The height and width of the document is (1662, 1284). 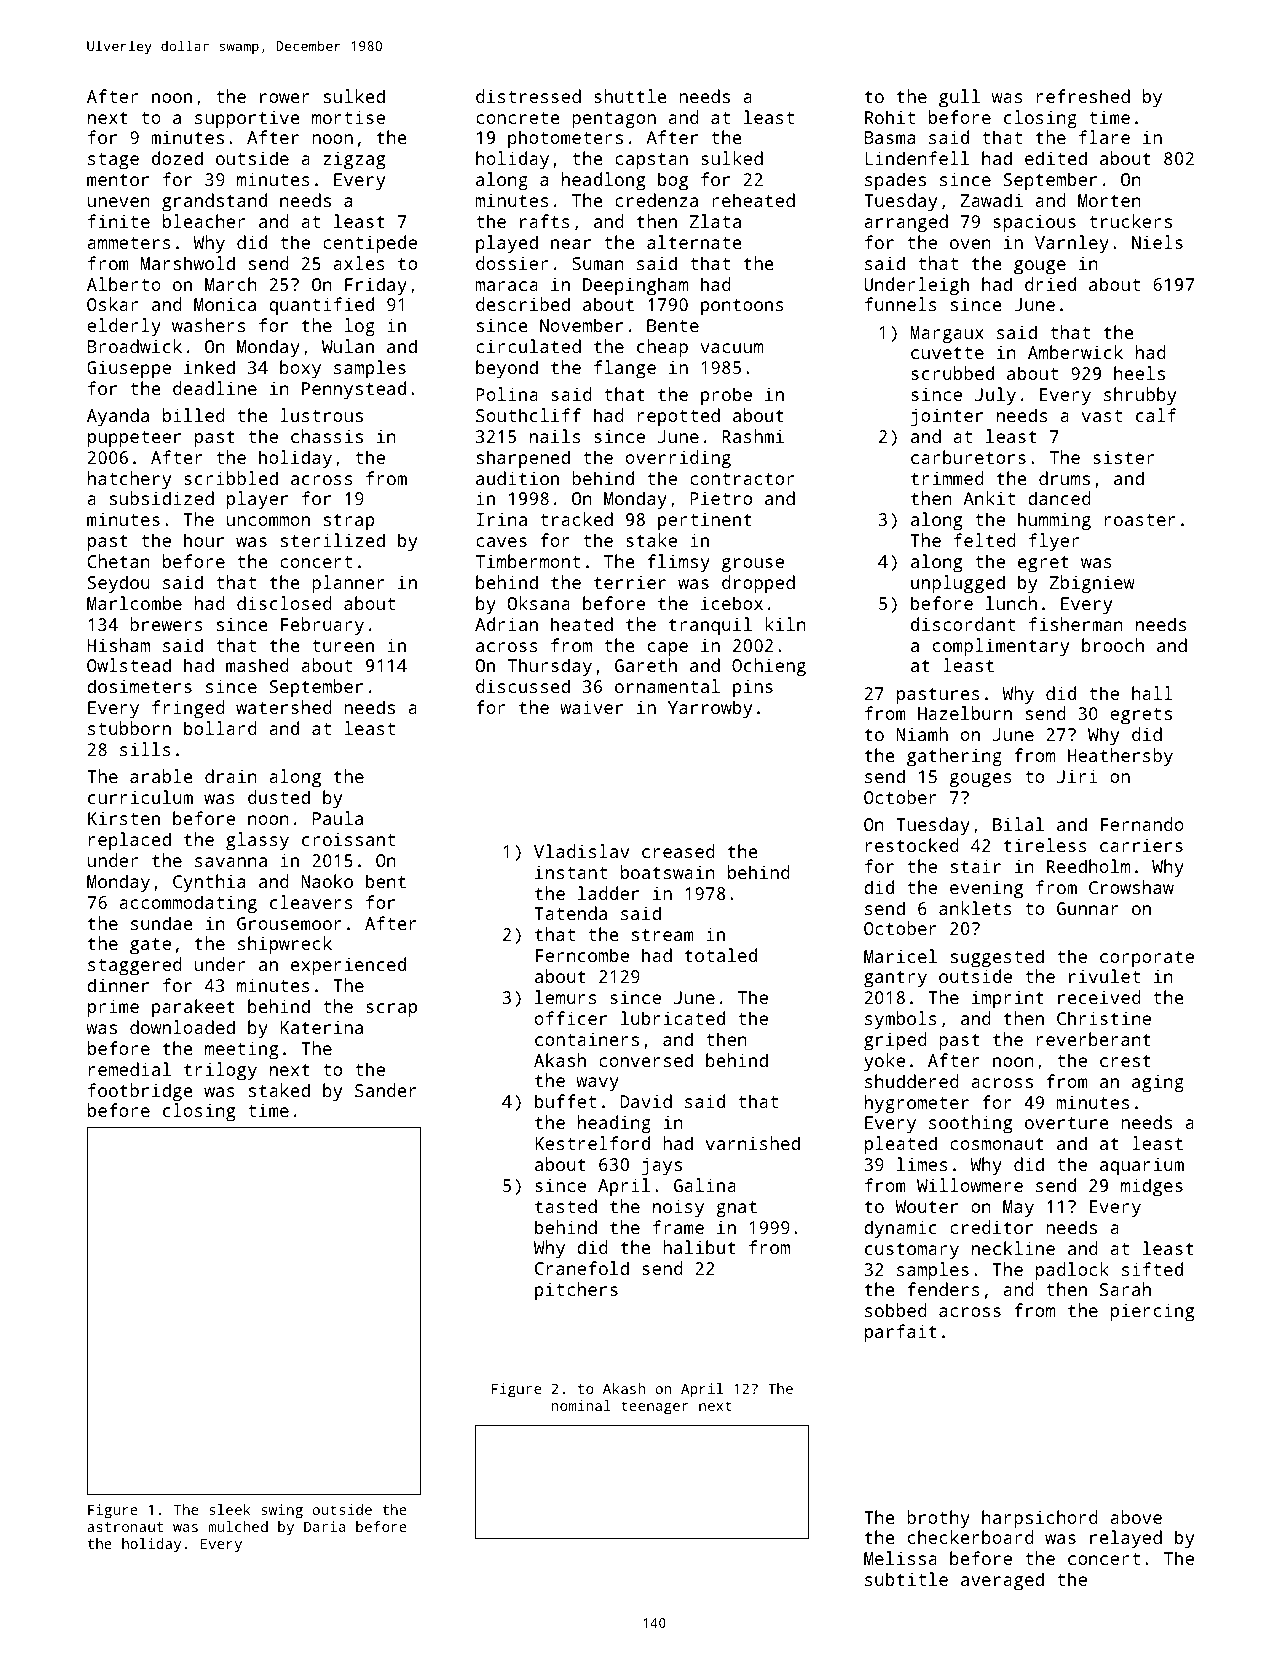 What do you see at coordinates (1083, 96) in the document?
I see `refreshed` at bounding box center [1083, 96].
